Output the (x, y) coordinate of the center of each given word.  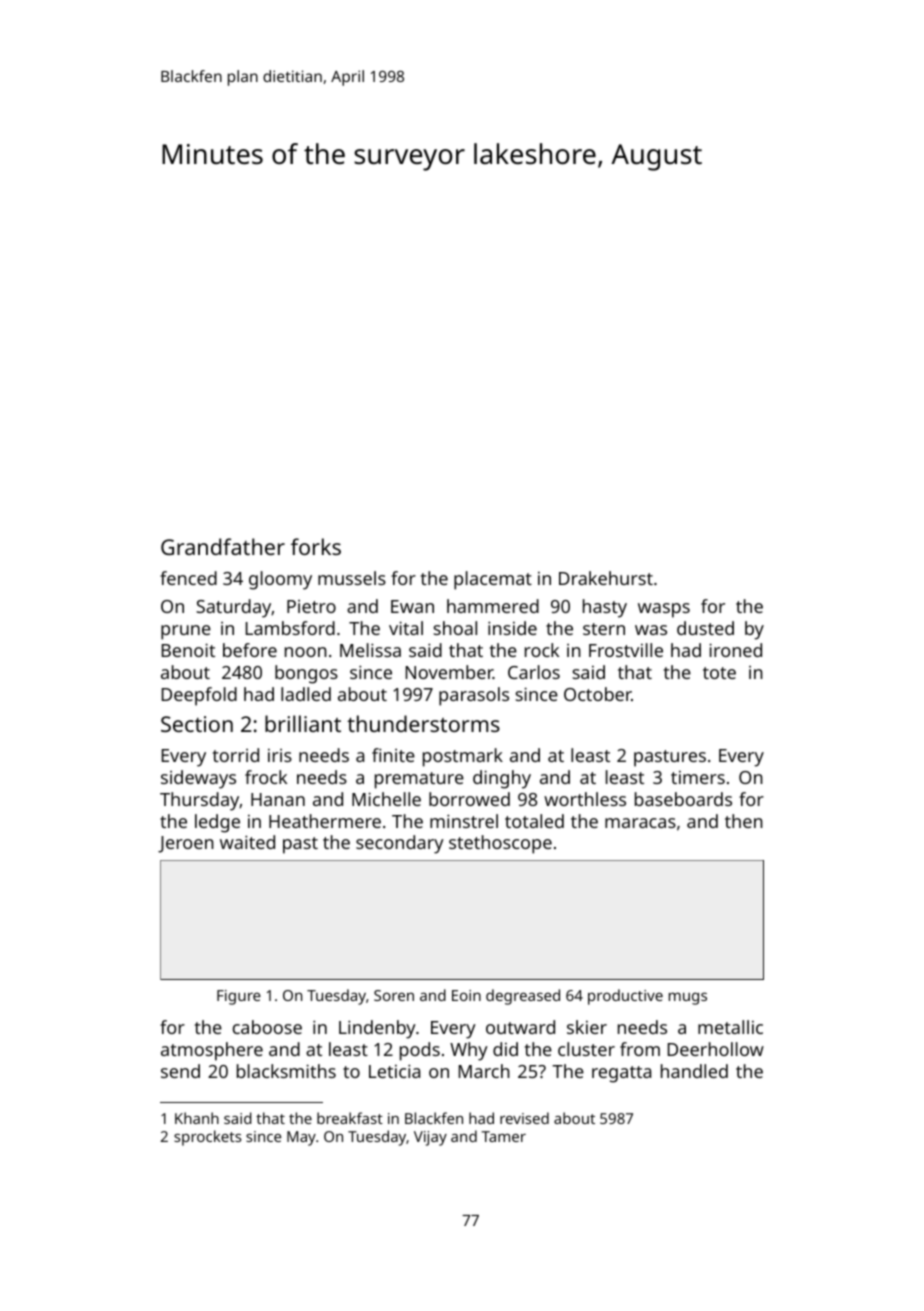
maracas (640, 823)
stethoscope (500, 844)
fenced (188, 578)
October (598, 694)
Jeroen (186, 844)
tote (719, 673)
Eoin (466, 995)
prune (186, 632)
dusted (705, 628)
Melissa (370, 650)
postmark (463, 757)
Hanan (278, 799)
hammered (493, 606)
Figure (239, 997)
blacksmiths (286, 1071)
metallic (730, 1027)
